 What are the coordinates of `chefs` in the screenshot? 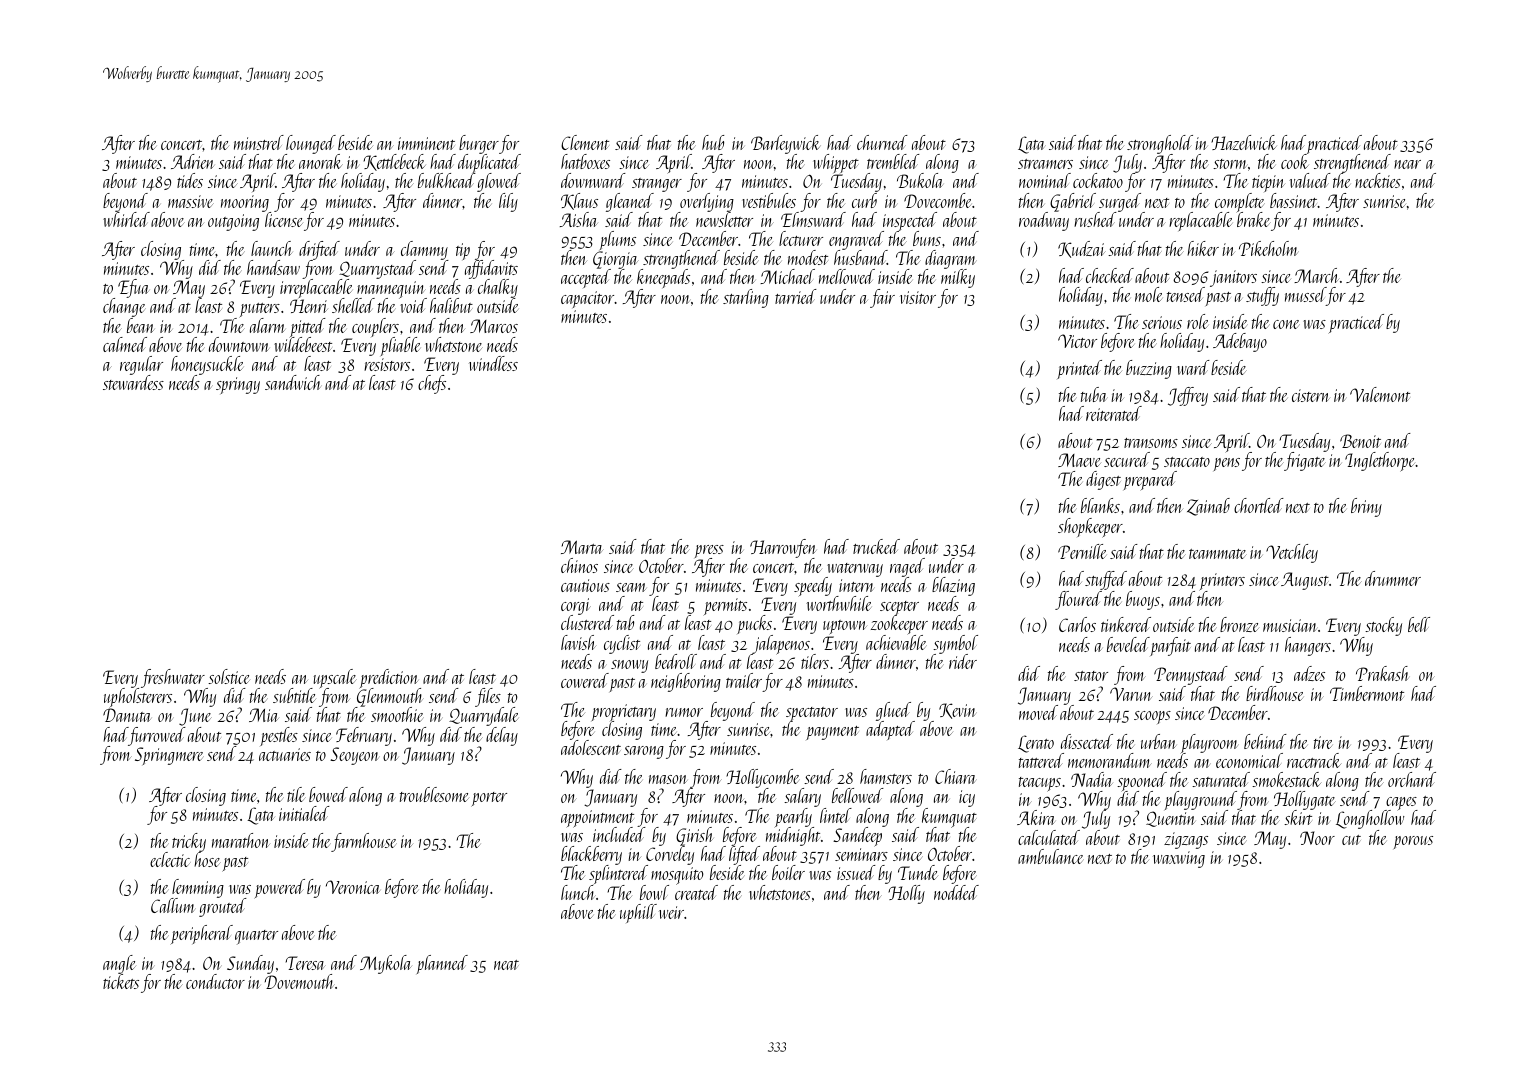 It's located at (432, 384).
